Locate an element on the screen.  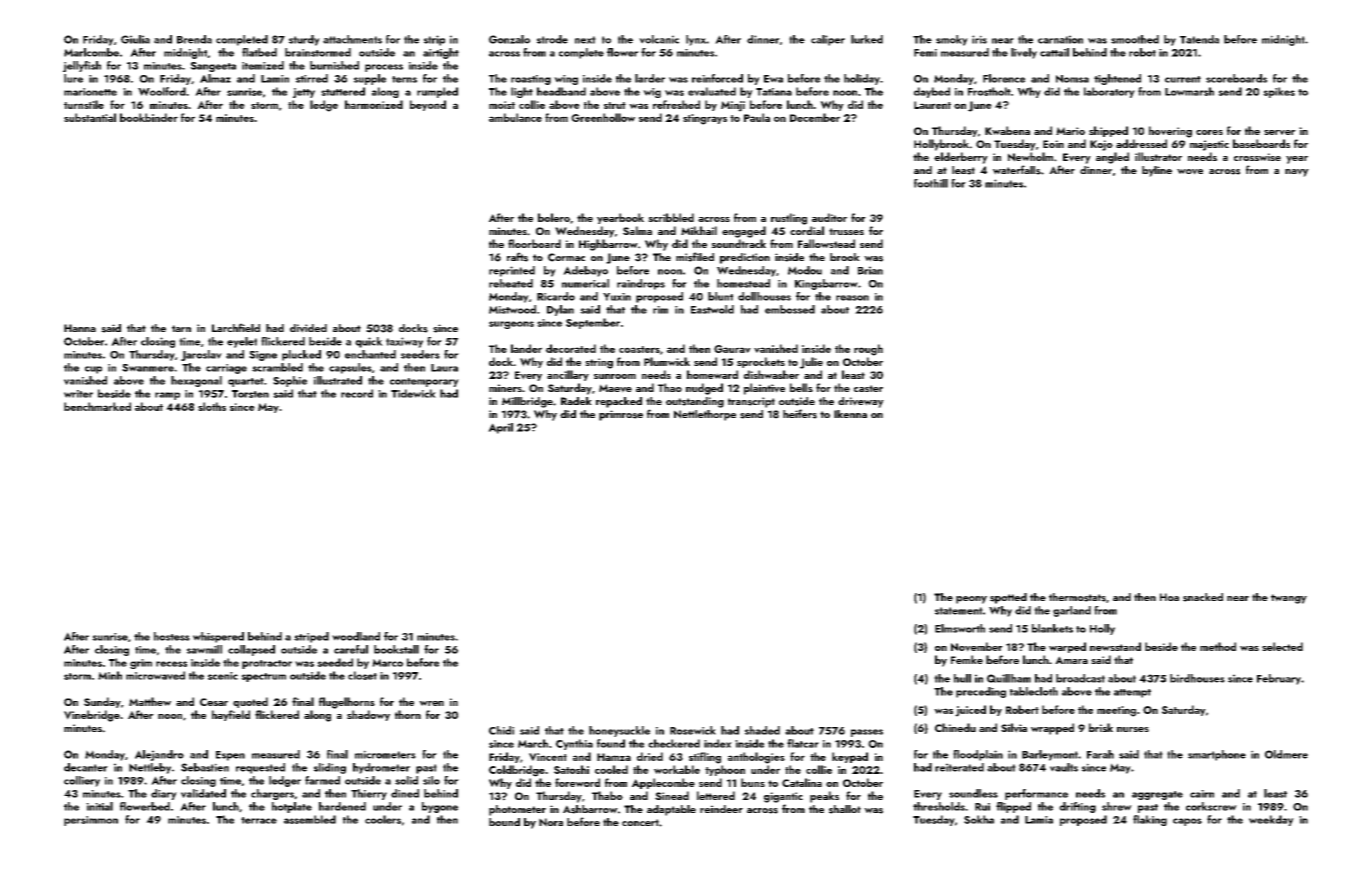
Tatenda is located at coordinates (1199, 39).
